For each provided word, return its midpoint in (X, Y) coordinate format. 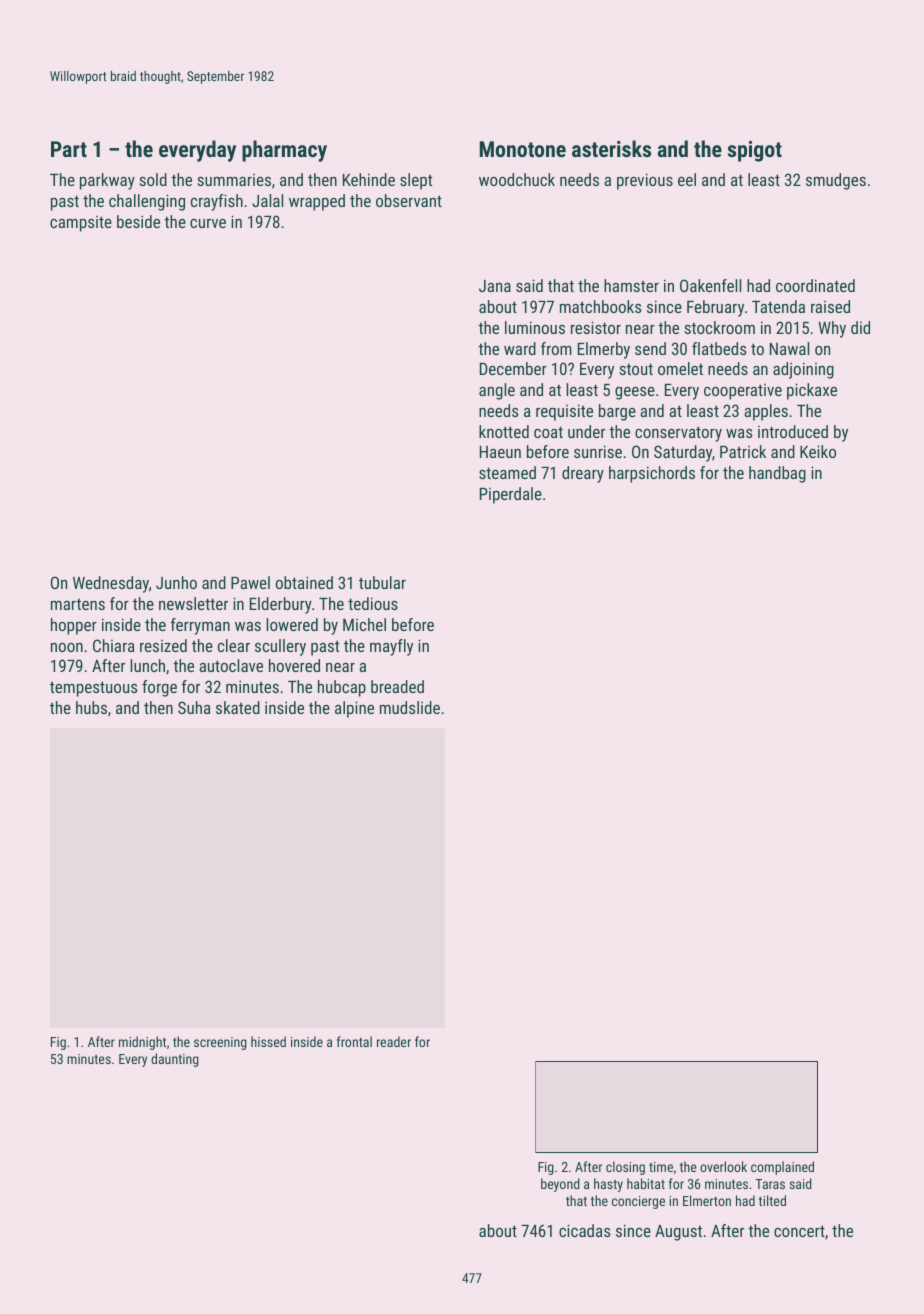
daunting (175, 1060)
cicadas (584, 1230)
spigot (755, 151)
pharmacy (284, 151)
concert (799, 1231)
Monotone (523, 149)
